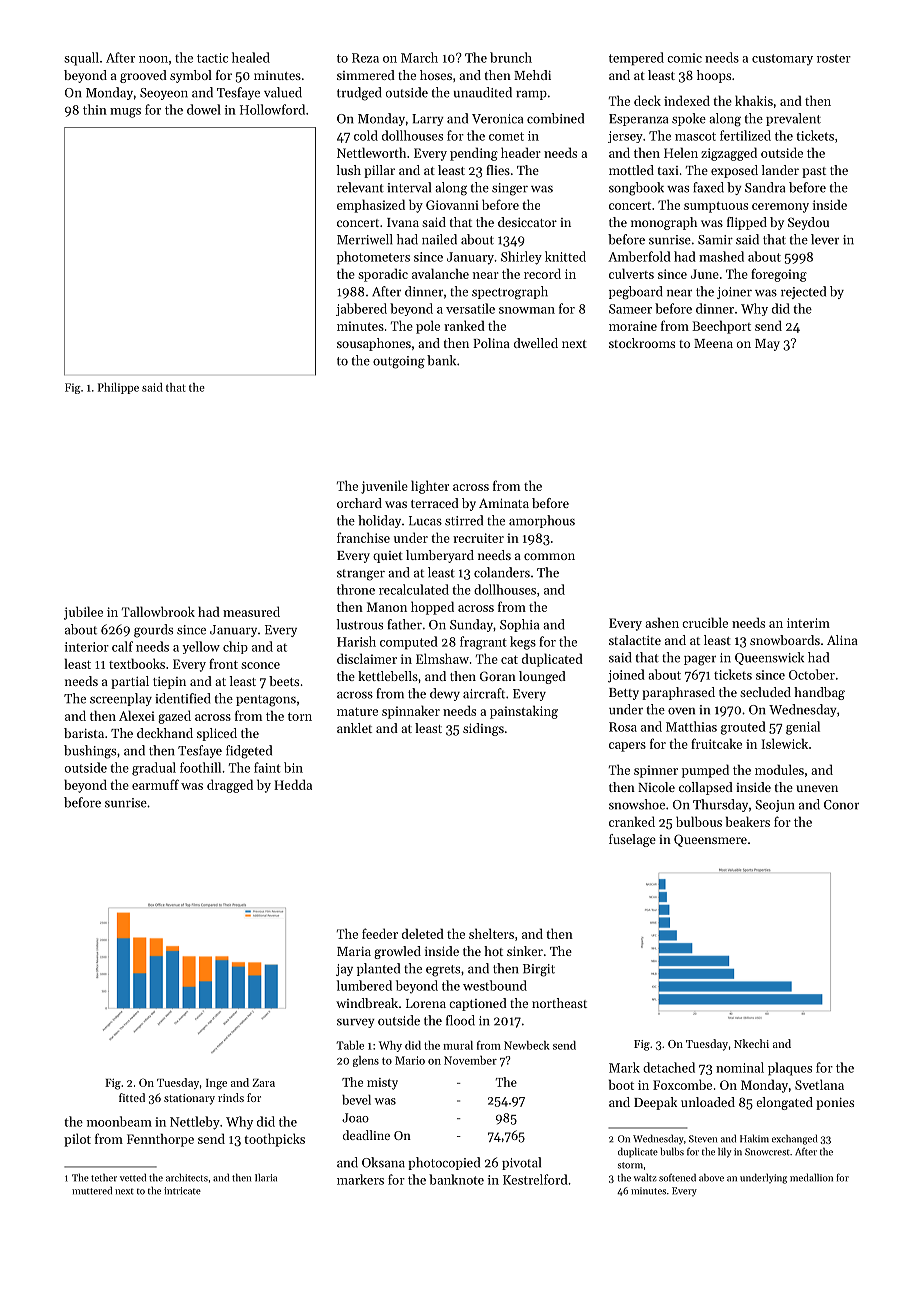 The height and width of the screenshot is (1308, 924). Describe the element at coordinates (483, 92) in the screenshot. I see `unaudited` at that location.
